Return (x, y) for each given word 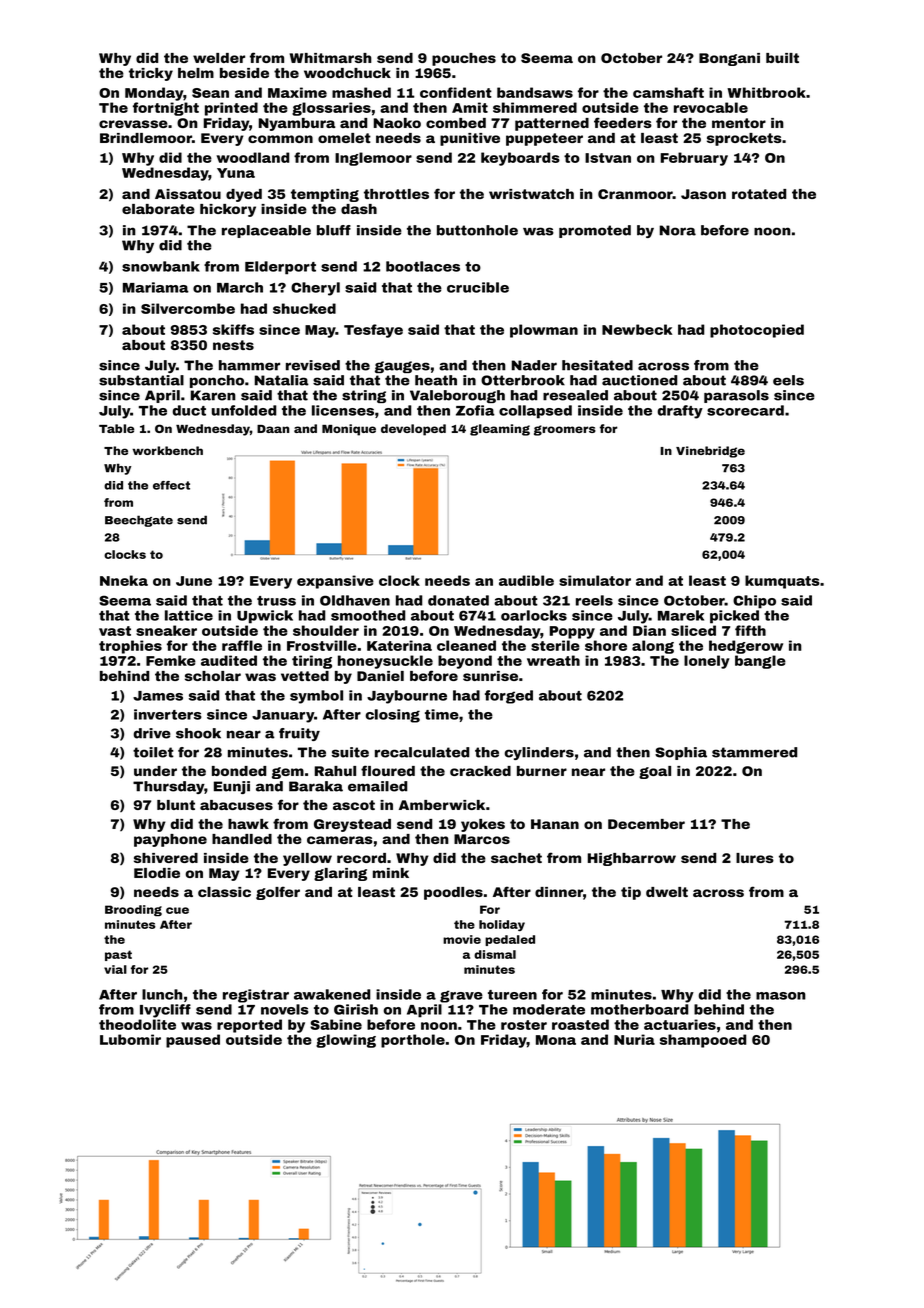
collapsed (535, 412)
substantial (141, 380)
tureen (512, 995)
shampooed (703, 1041)
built (782, 58)
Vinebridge (710, 452)
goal (655, 772)
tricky (151, 74)
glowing (346, 1041)
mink (391, 873)
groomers (565, 430)
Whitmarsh (331, 58)
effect (171, 485)
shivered (166, 858)
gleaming (500, 430)
